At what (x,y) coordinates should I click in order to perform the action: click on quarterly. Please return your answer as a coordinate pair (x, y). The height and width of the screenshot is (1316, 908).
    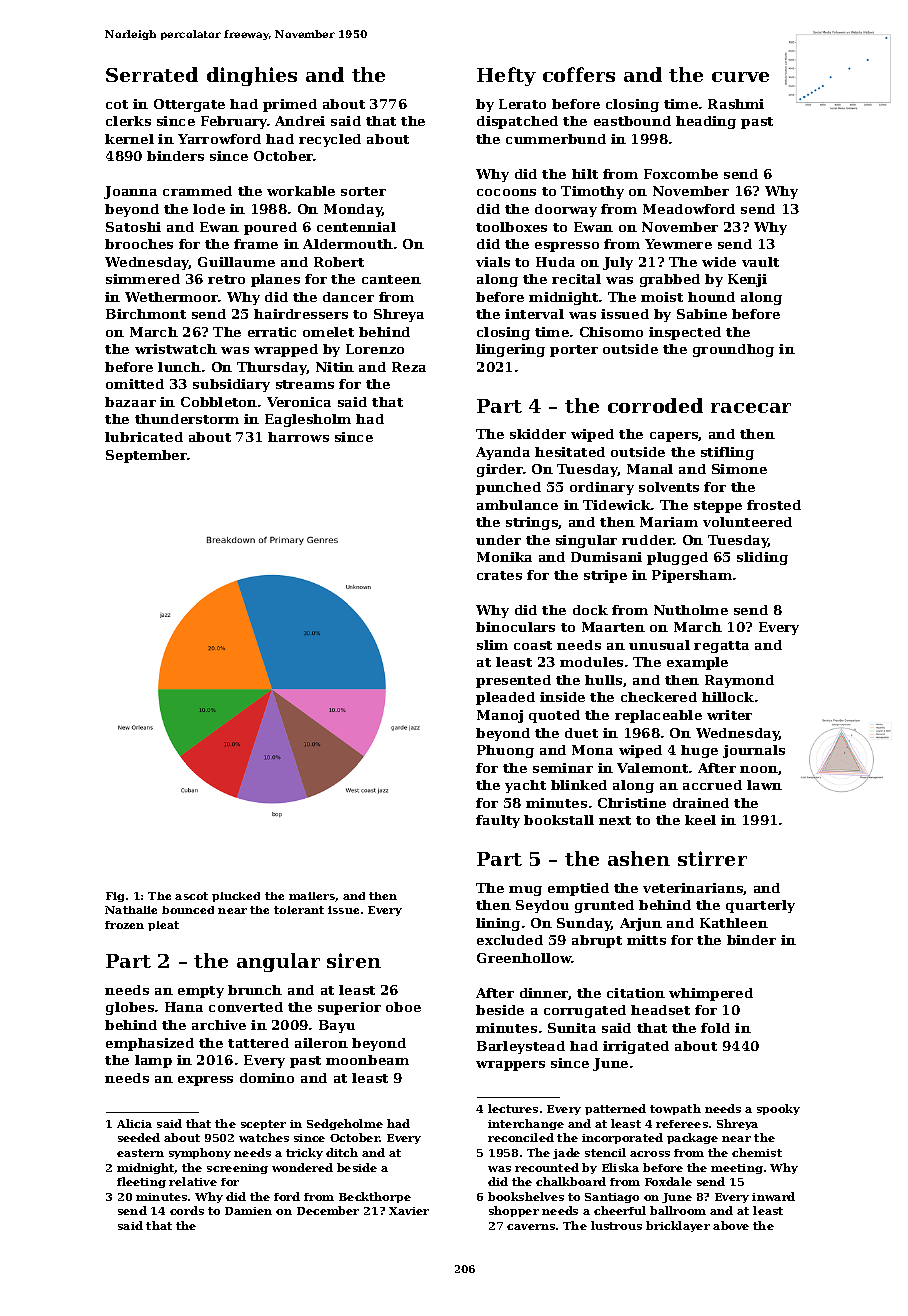
    Looking at the image, I should click on (760, 906).
